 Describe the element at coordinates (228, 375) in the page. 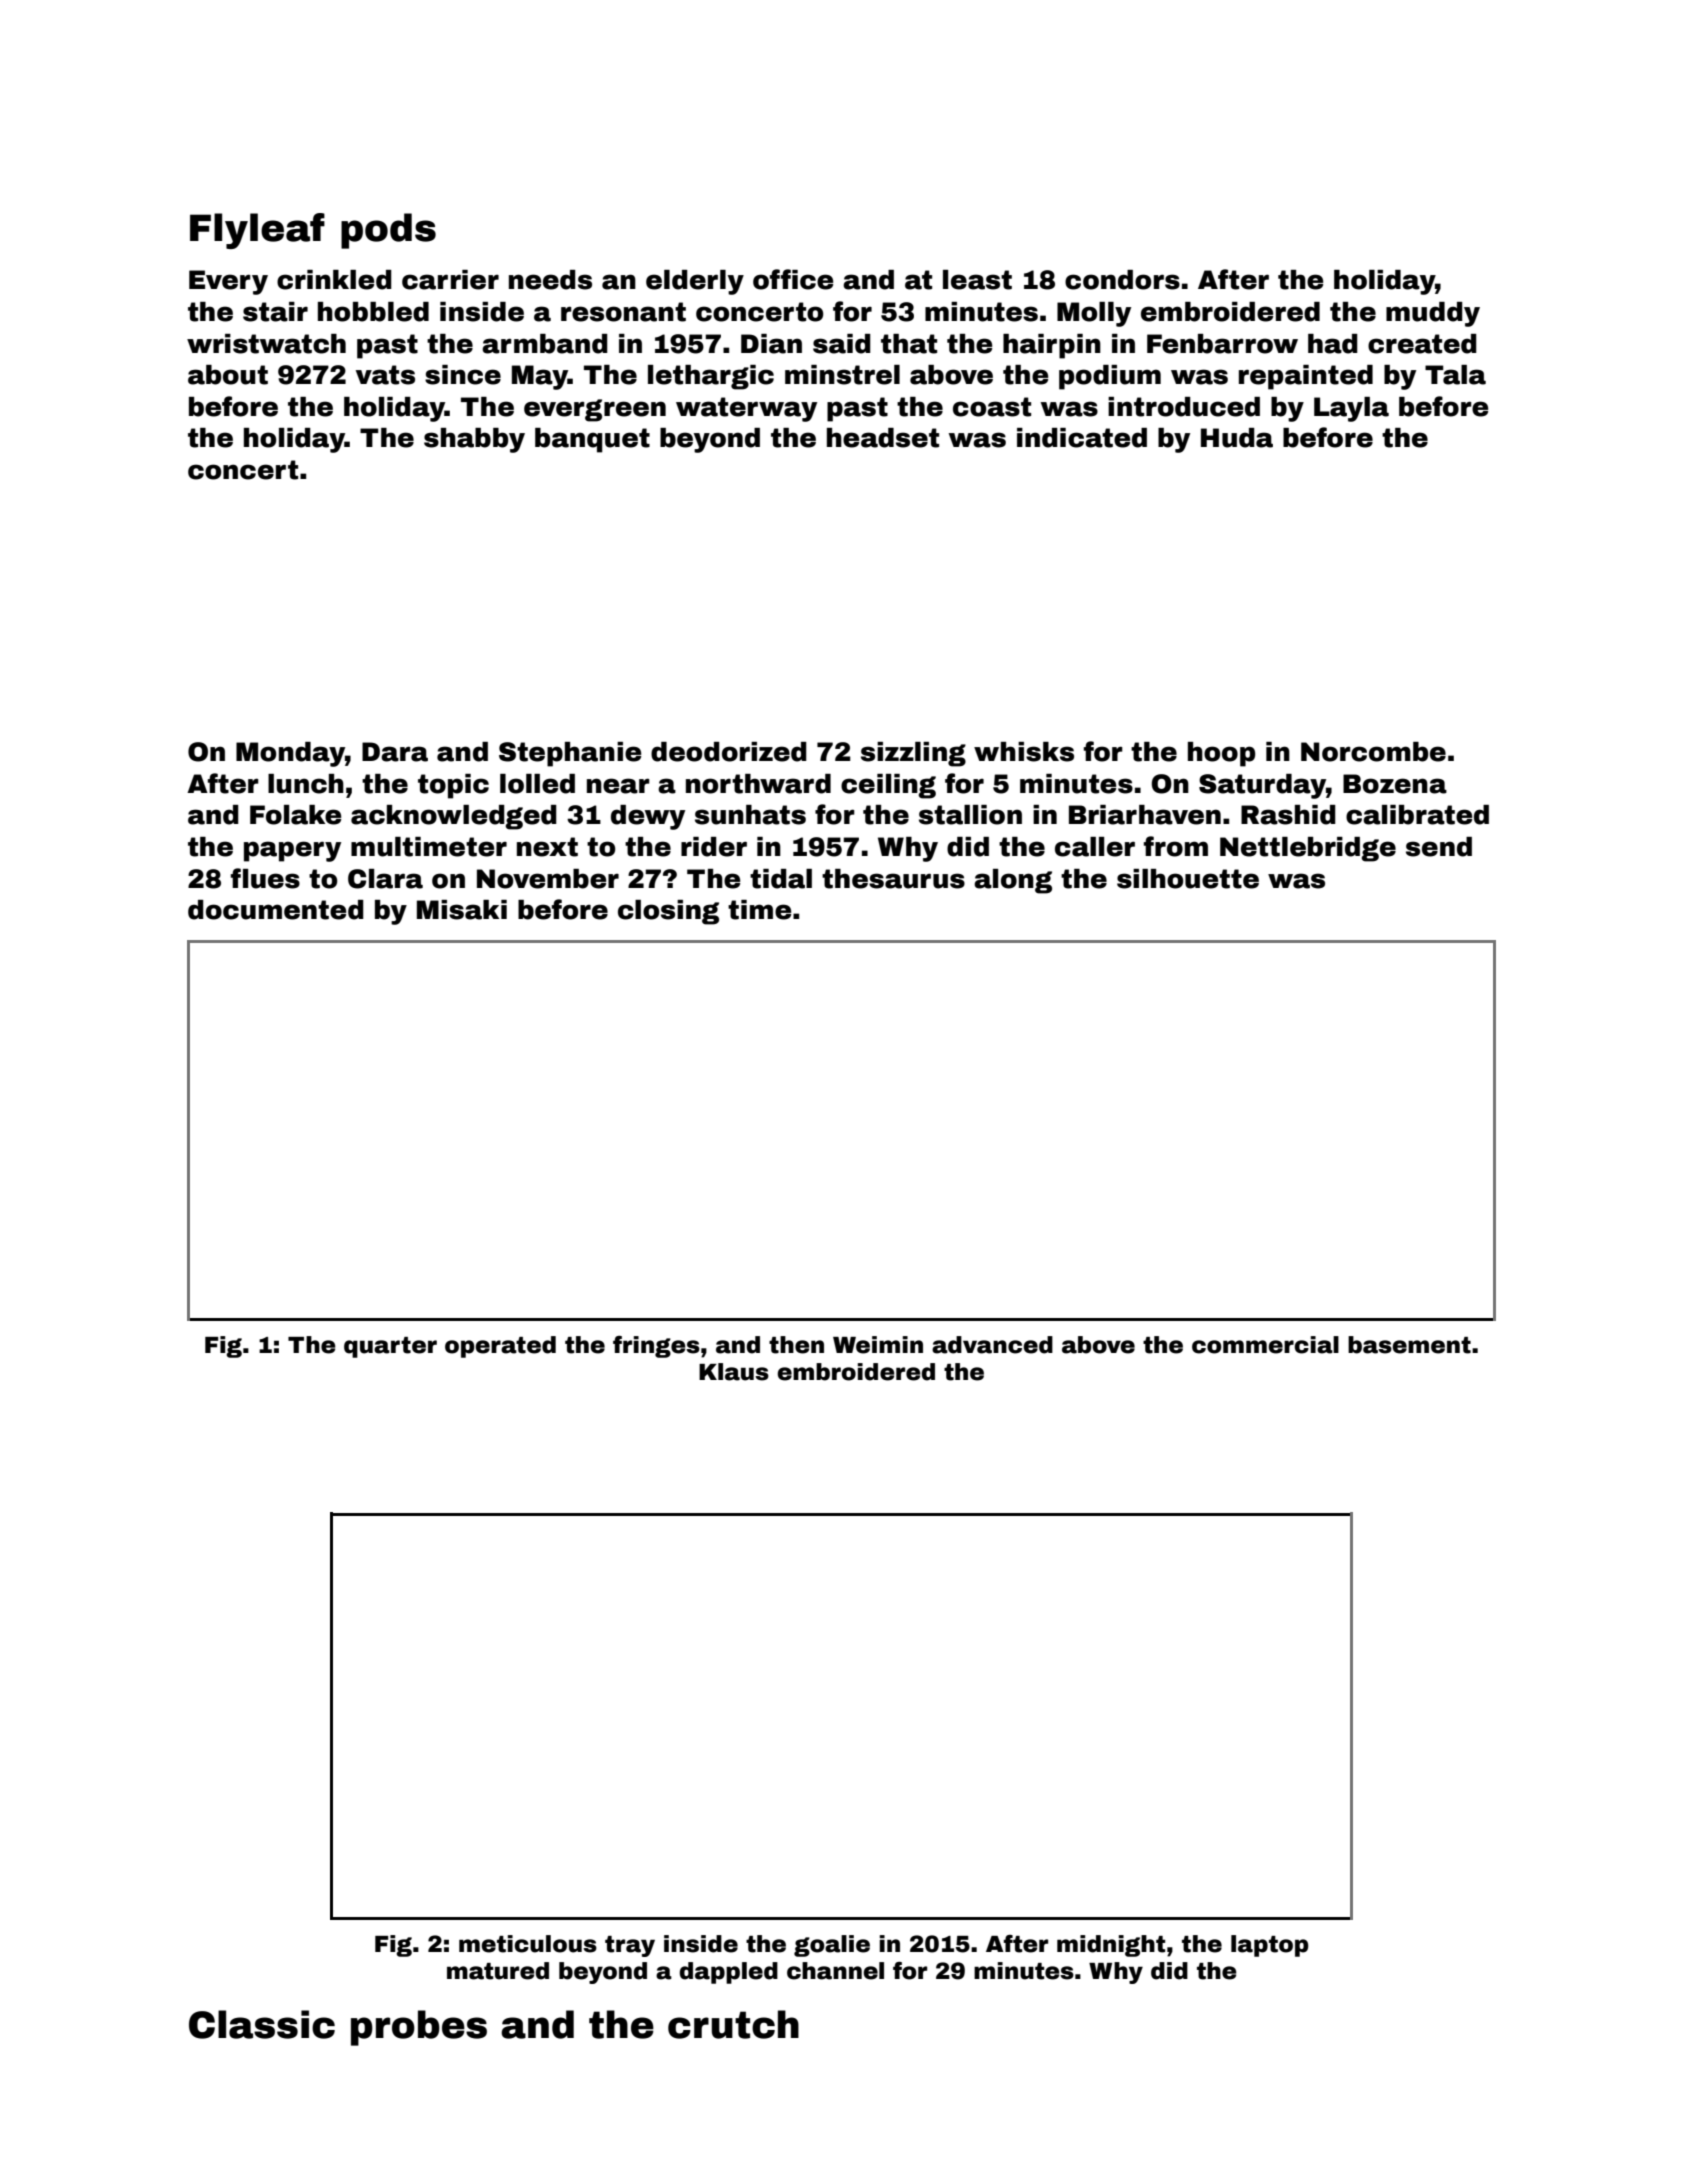

I see `about` at that location.
